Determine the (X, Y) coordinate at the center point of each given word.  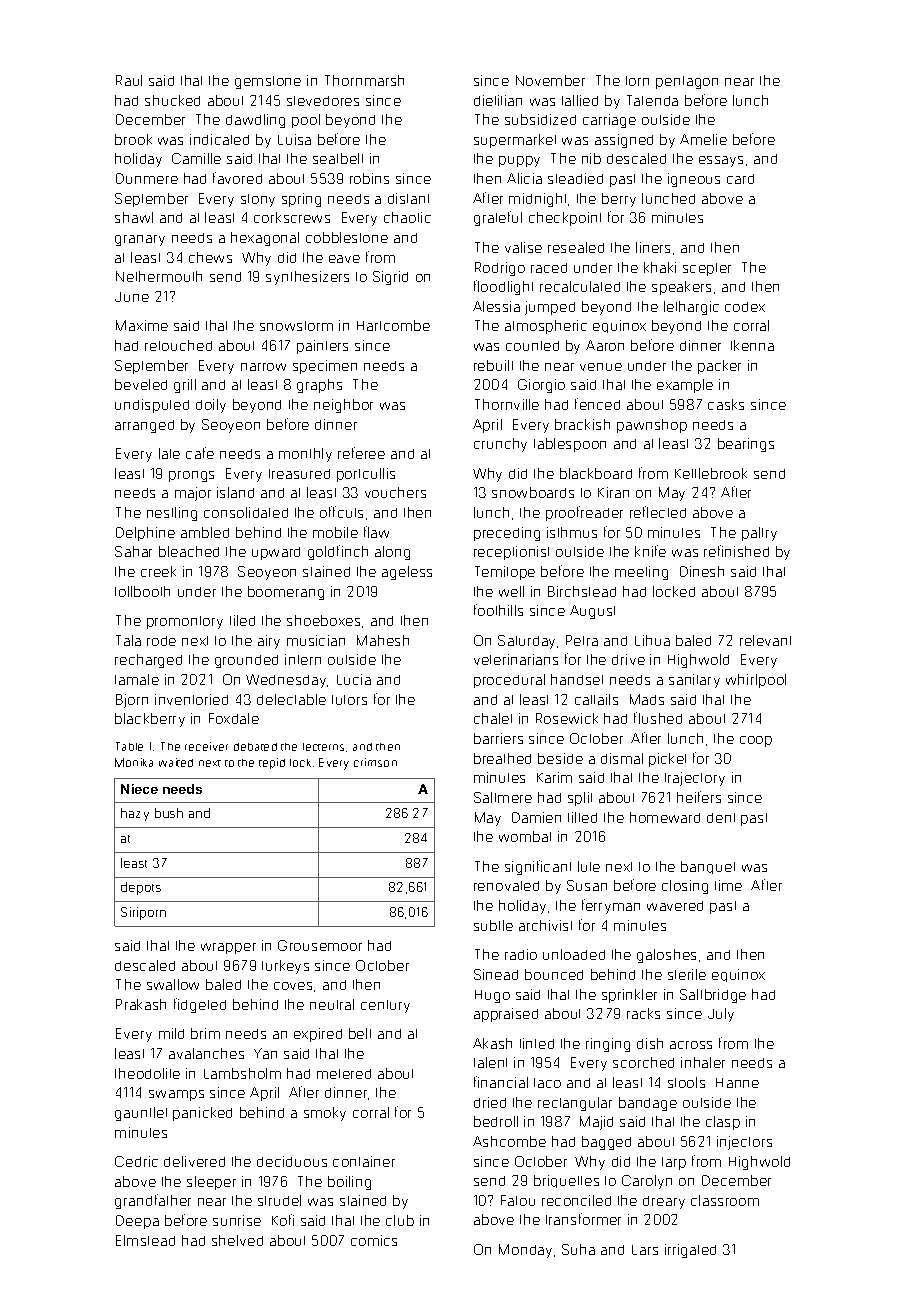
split (580, 799)
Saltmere (503, 797)
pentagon (687, 82)
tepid (272, 763)
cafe (200, 453)
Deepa (137, 1222)
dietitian (498, 100)
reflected (658, 512)
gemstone (268, 82)
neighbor (343, 406)
